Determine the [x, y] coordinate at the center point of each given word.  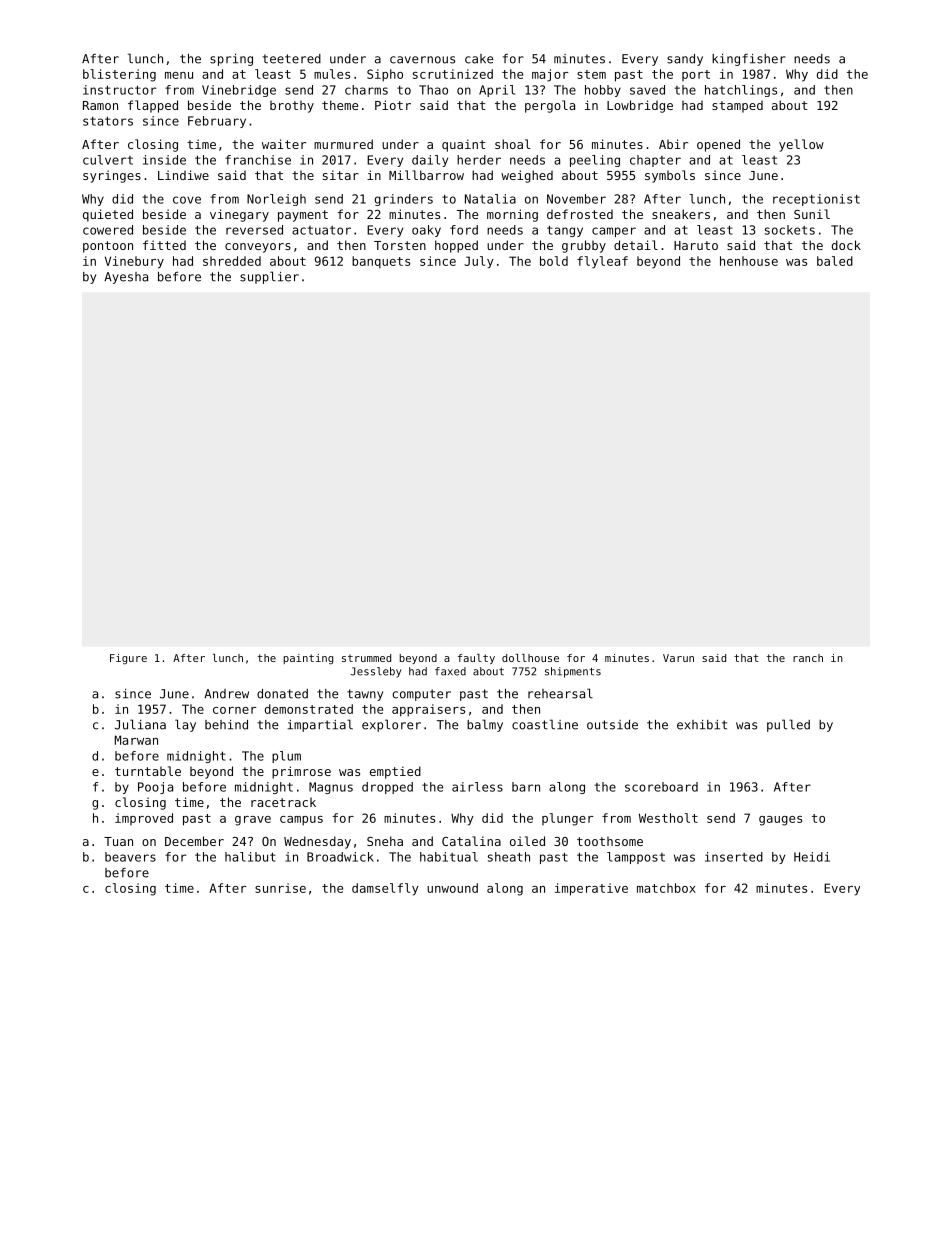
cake [479, 59]
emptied [395, 772]
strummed [366, 658]
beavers [130, 857]
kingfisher [749, 60]
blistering [119, 75]
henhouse [749, 261]
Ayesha [126, 278]
